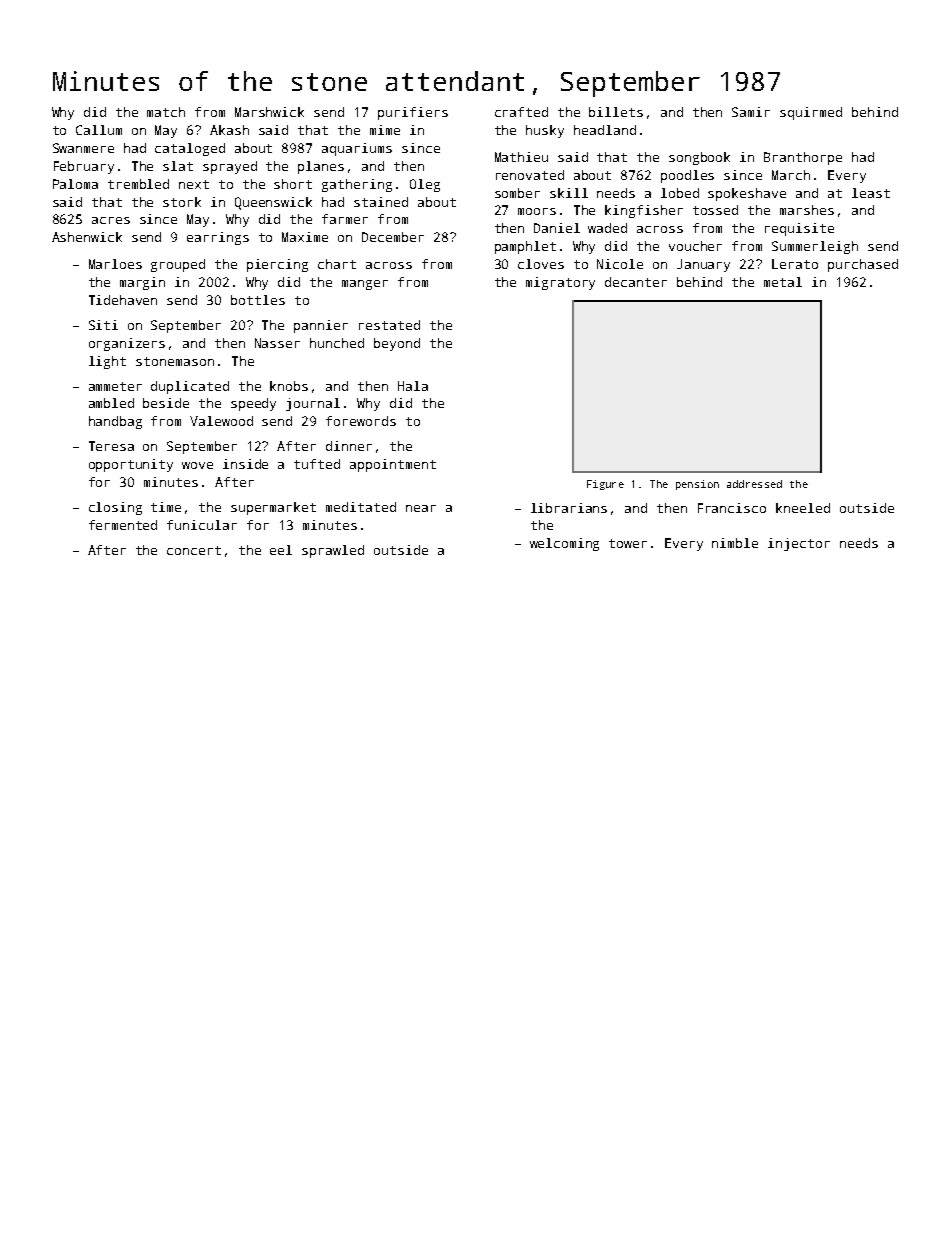 This document has height=1233, width=952. Describe the element at coordinates (811, 113) in the document. I see `squirmed` at that location.
